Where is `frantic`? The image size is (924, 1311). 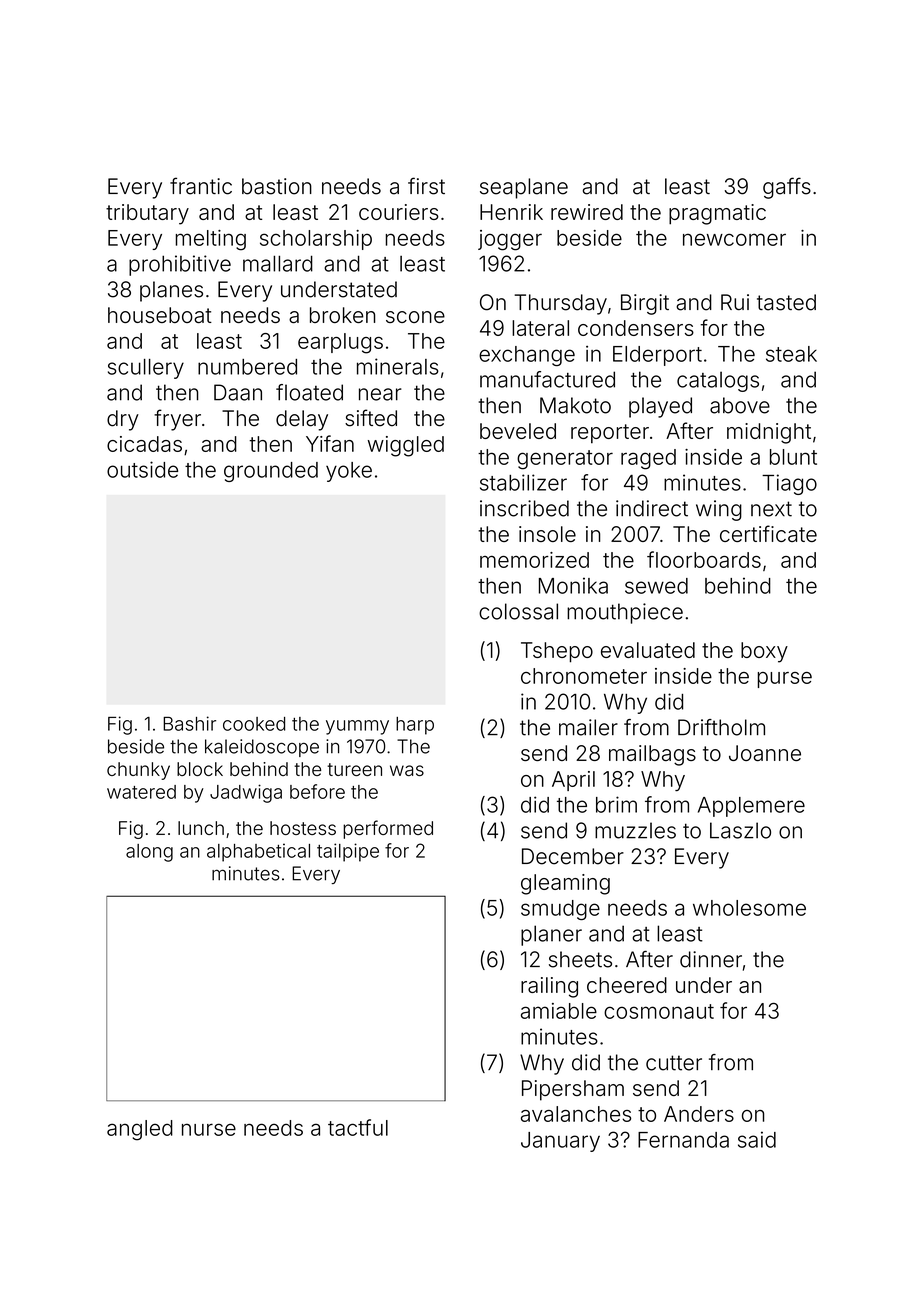
frantic is located at coordinates (201, 186).
